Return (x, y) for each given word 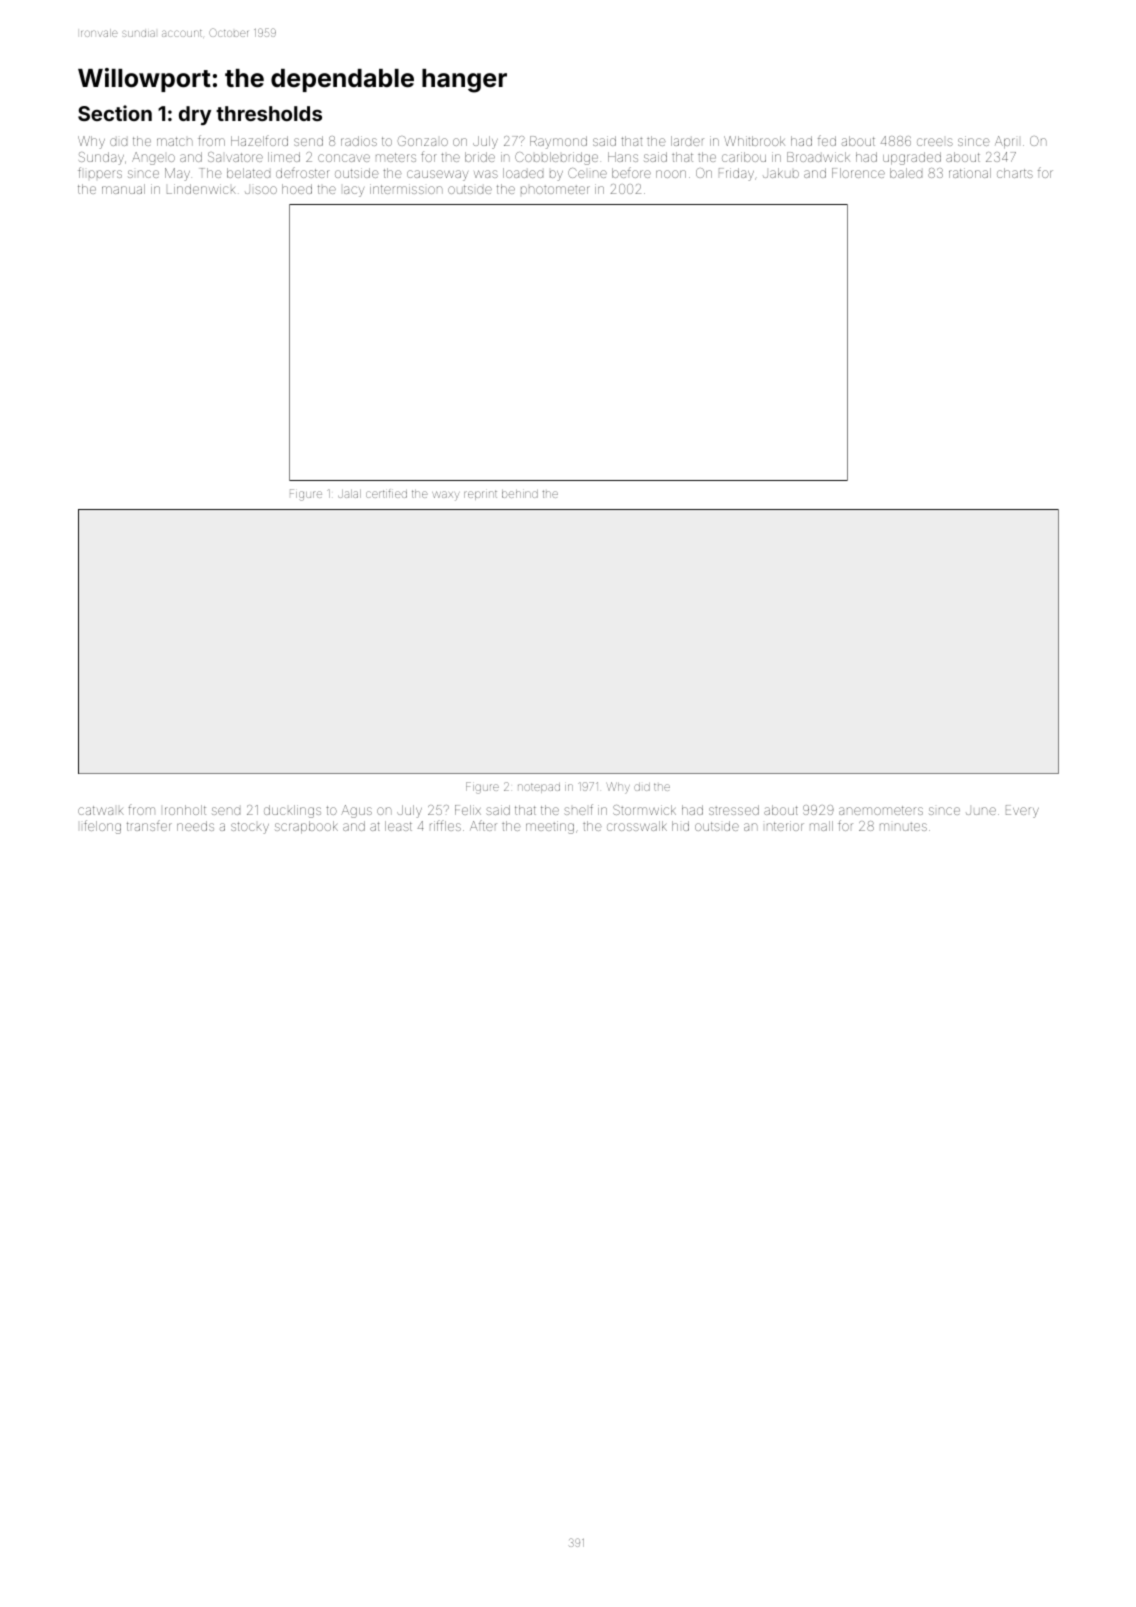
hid (680, 826)
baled (906, 173)
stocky (250, 828)
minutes (903, 827)
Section (115, 113)
